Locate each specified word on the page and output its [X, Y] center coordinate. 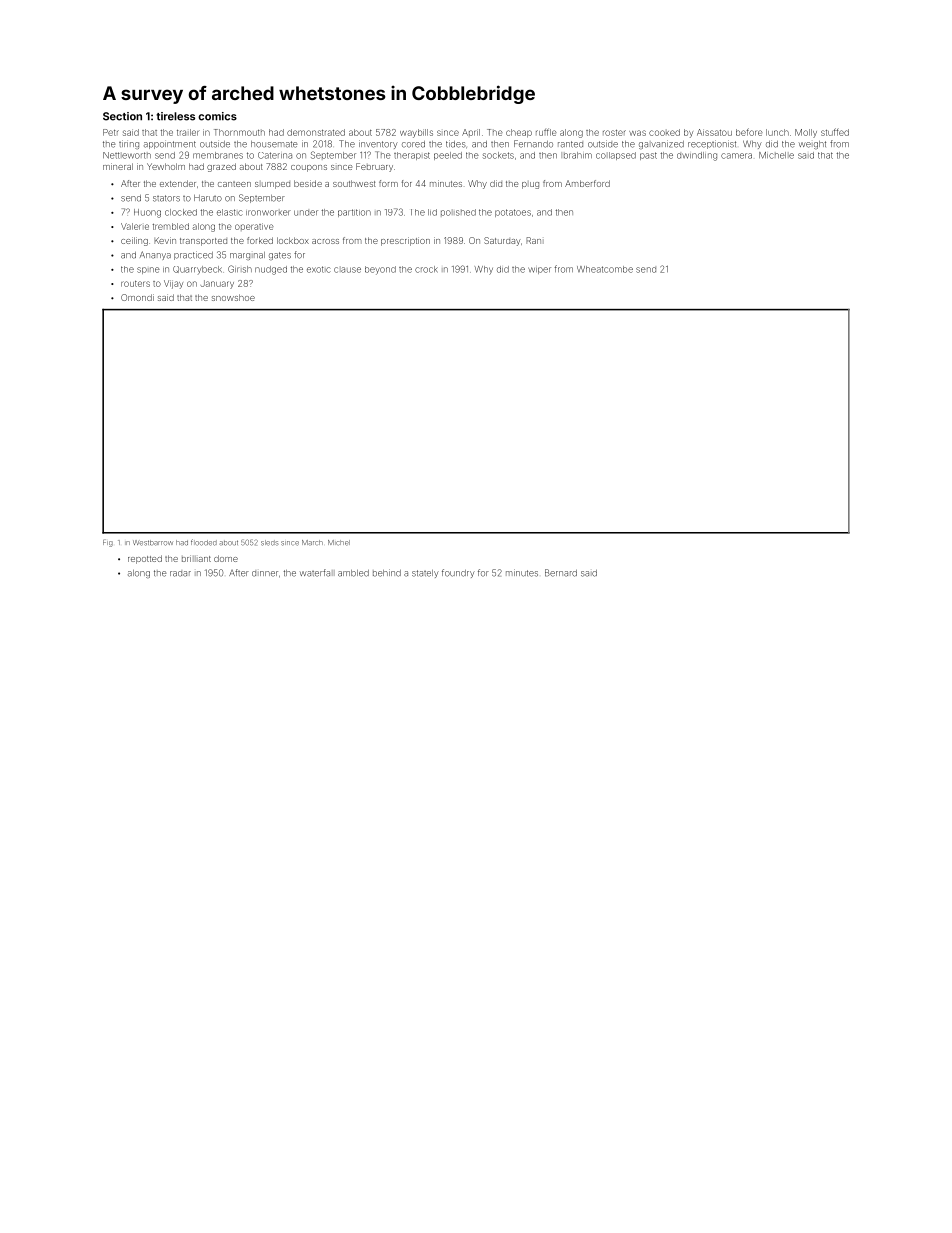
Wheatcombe [605, 269]
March [312, 542]
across [325, 241]
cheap [519, 133]
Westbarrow [153, 543]
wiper [539, 270]
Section [122, 116]
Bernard [561, 573]
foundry [458, 573]
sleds [270, 543]
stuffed [835, 132]
